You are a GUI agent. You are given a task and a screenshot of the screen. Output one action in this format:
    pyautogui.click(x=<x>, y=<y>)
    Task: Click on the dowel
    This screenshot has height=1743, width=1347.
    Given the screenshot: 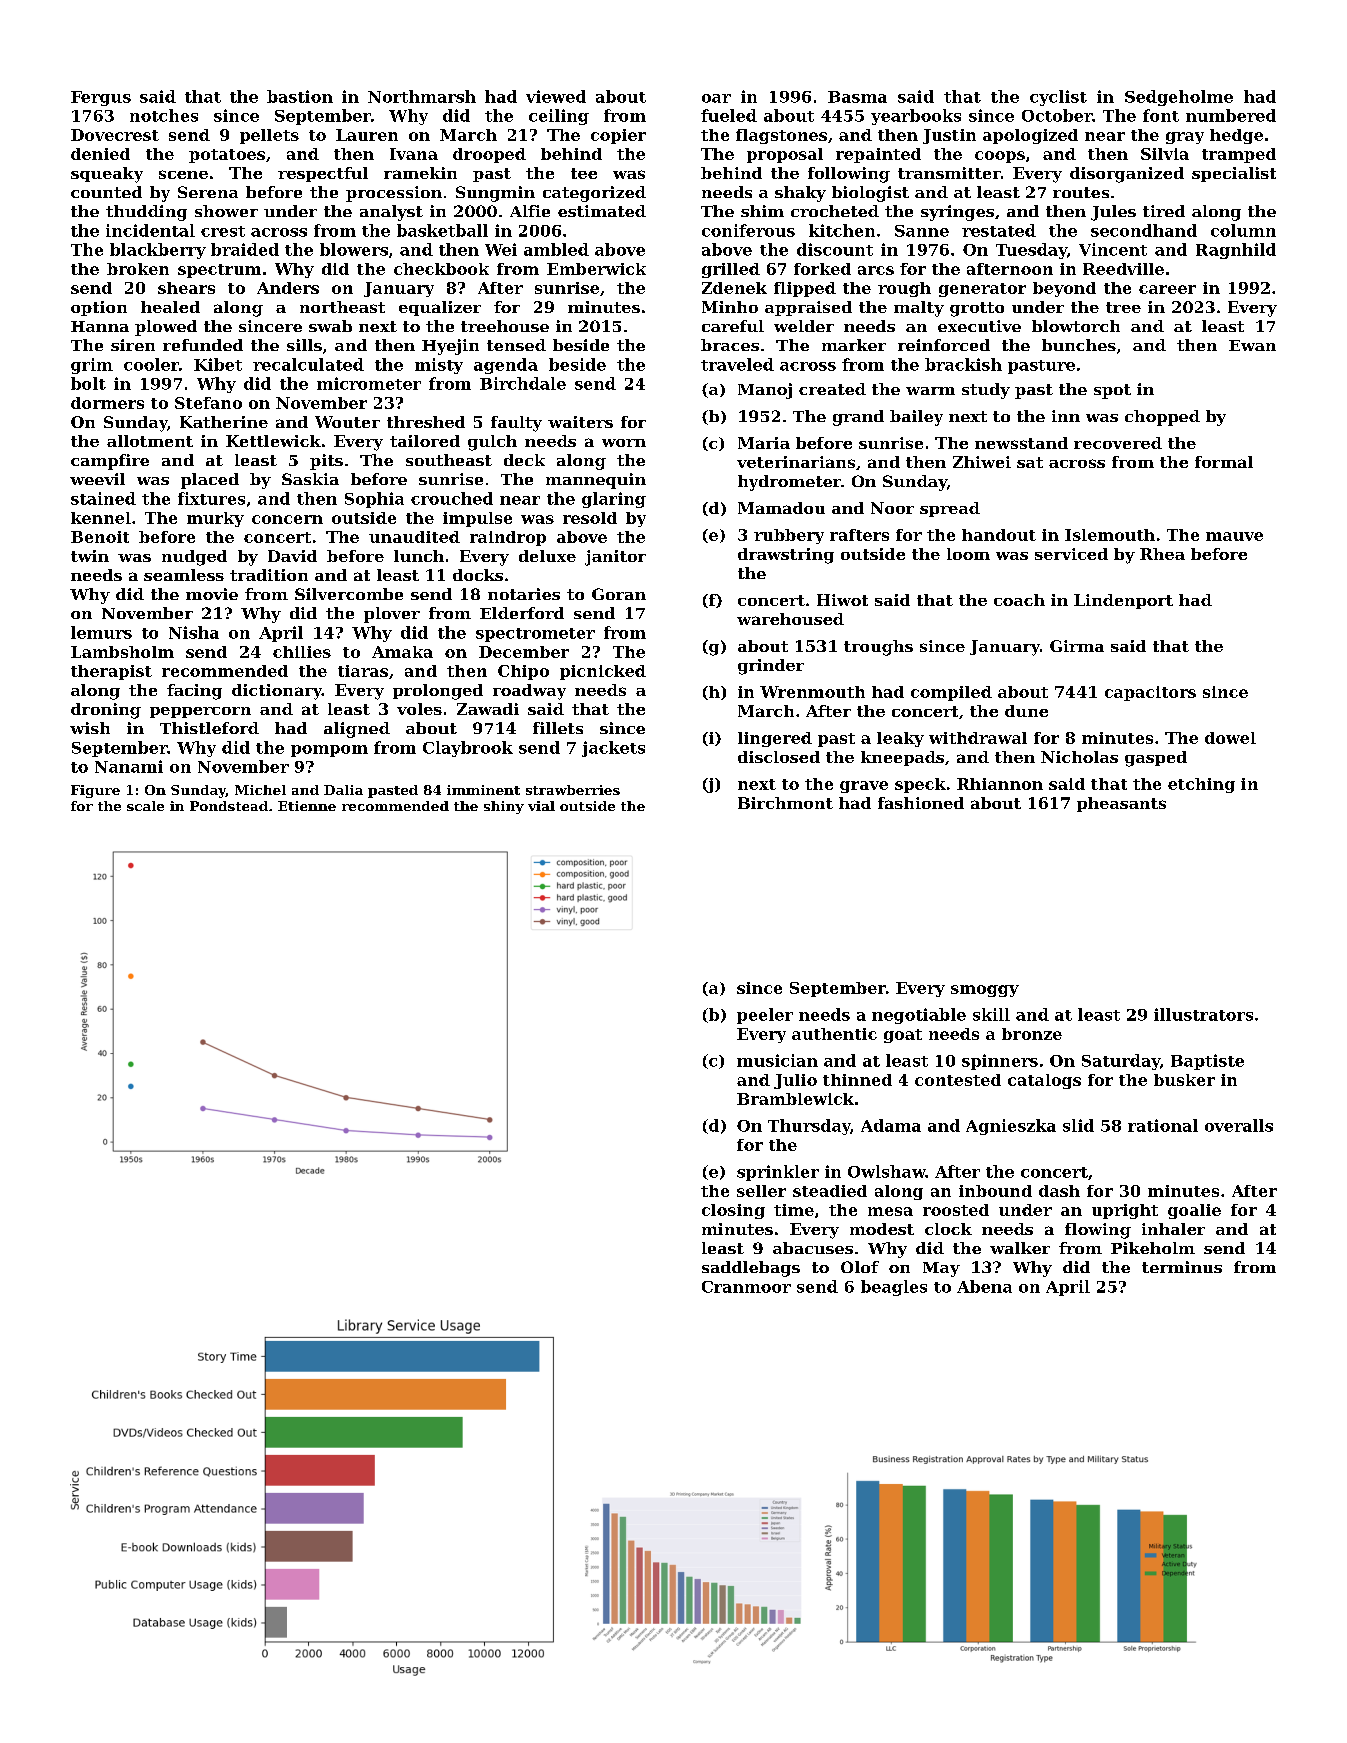 What is the action you would take?
    pyautogui.click(x=1230, y=738)
